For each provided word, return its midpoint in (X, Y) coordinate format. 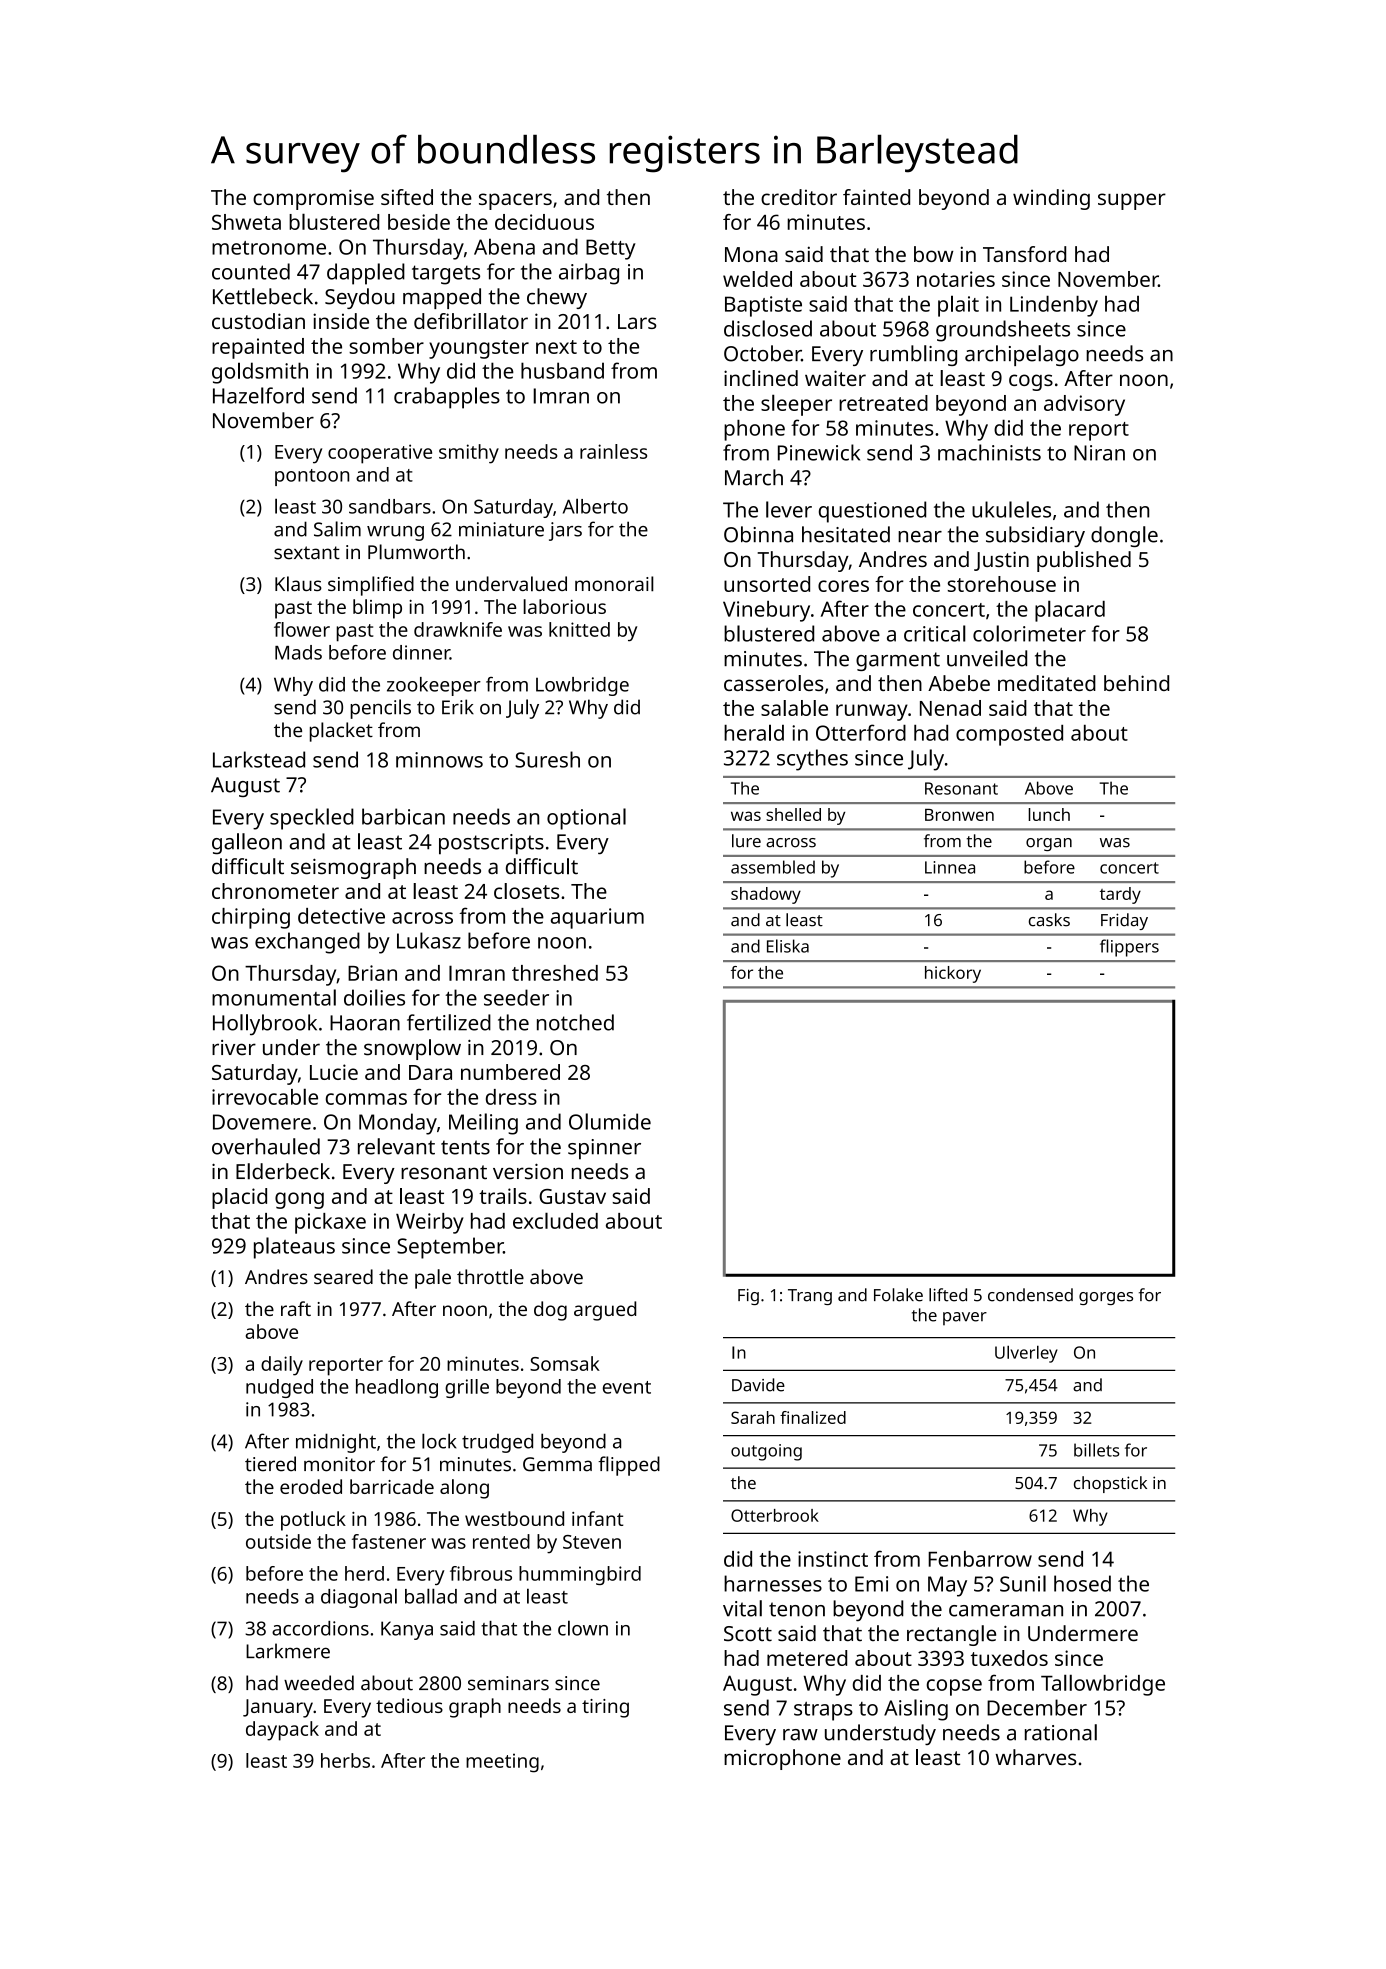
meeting (502, 1763)
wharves (1035, 1757)
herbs (345, 1760)
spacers (515, 201)
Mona (751, 254)
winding (1051, 199)
